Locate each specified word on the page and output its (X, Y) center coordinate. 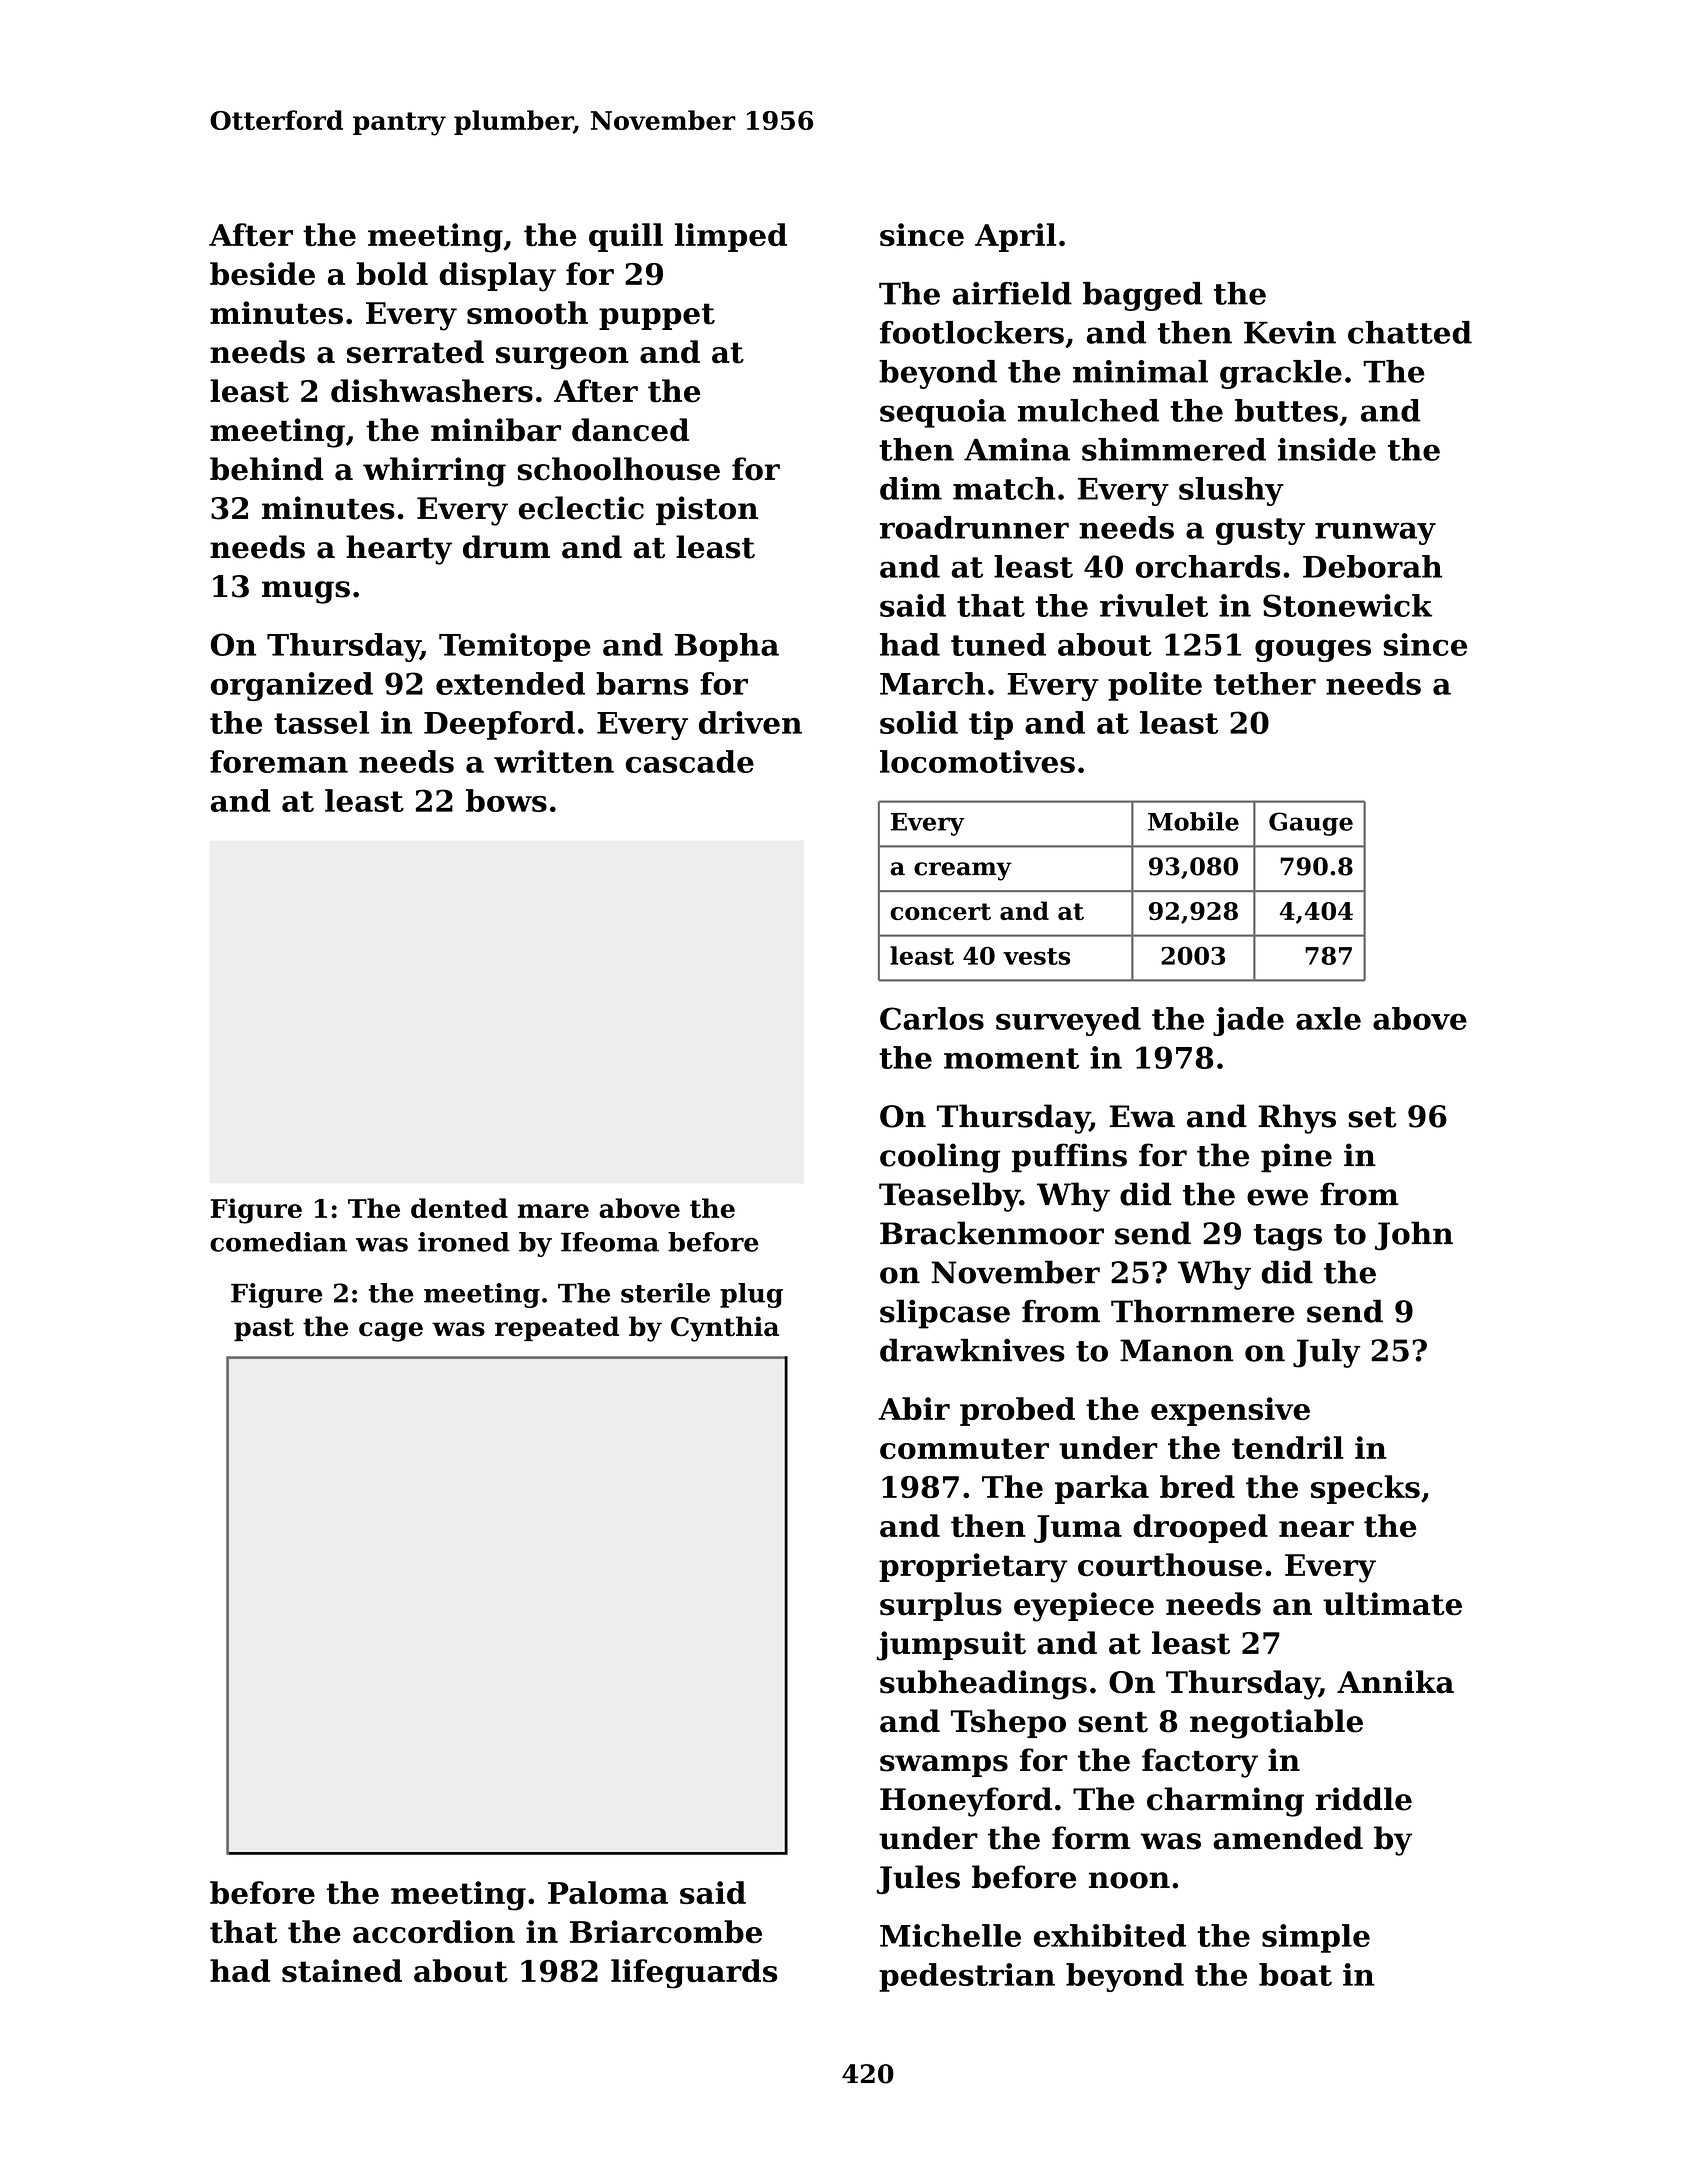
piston (707, 510)
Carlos (932, 1018)
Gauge (1311, 824)
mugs (306, 592)
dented (459, 1208)
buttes (1286, 410)
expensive (1230, 1411)
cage (391, 1332)
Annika (1395, 1682)
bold (392, 273)
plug (751, 1295)
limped (731, 237)
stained (342, 1970)
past (264, 1329)
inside (1327, 449)
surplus (941, 1606)
